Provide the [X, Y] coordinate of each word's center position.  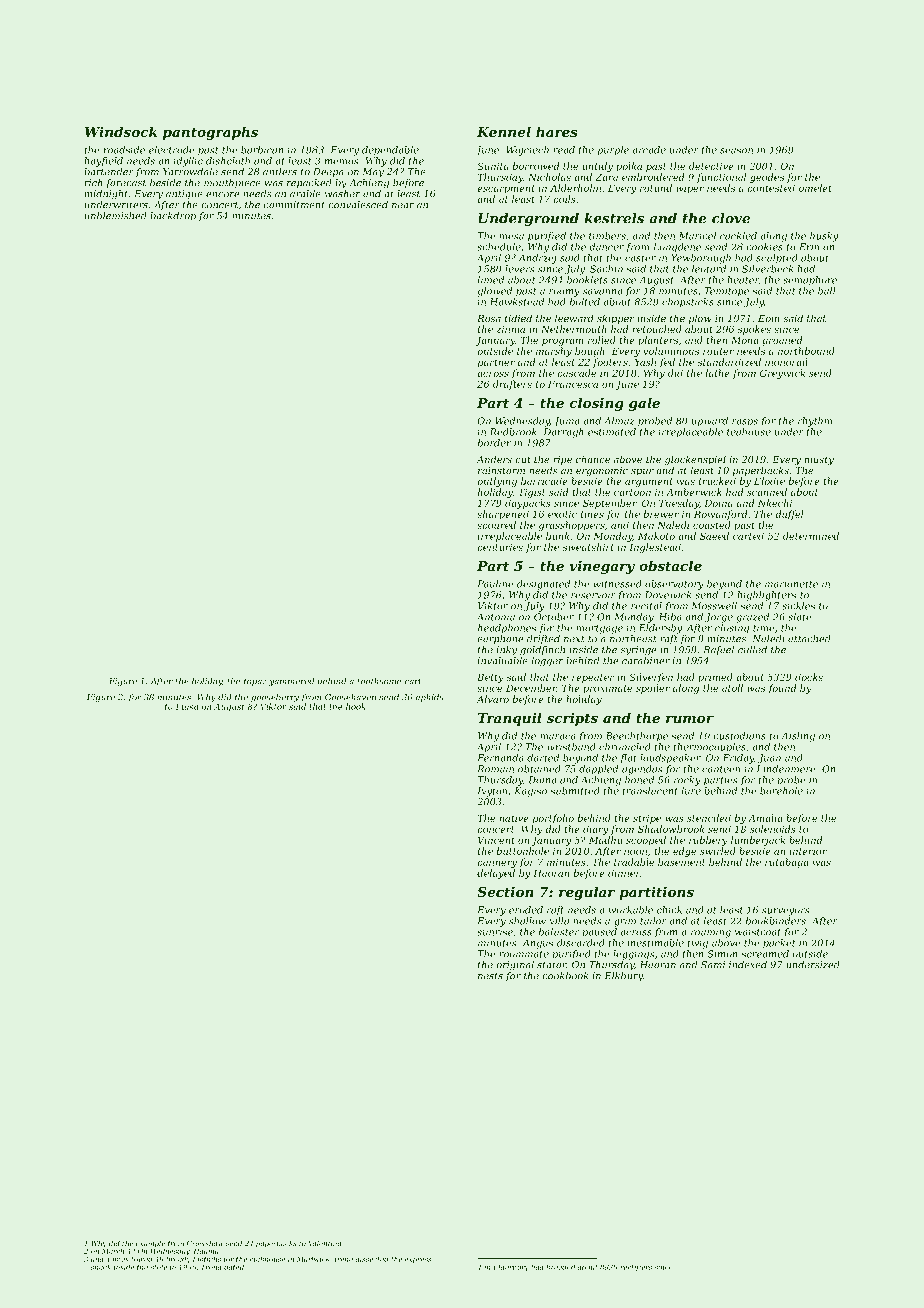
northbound [806, 351]
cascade [576, 373]
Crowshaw [205, 1243]
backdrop [173, 216]
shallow [527, 921]
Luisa [187, 706]
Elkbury [624, 977]
